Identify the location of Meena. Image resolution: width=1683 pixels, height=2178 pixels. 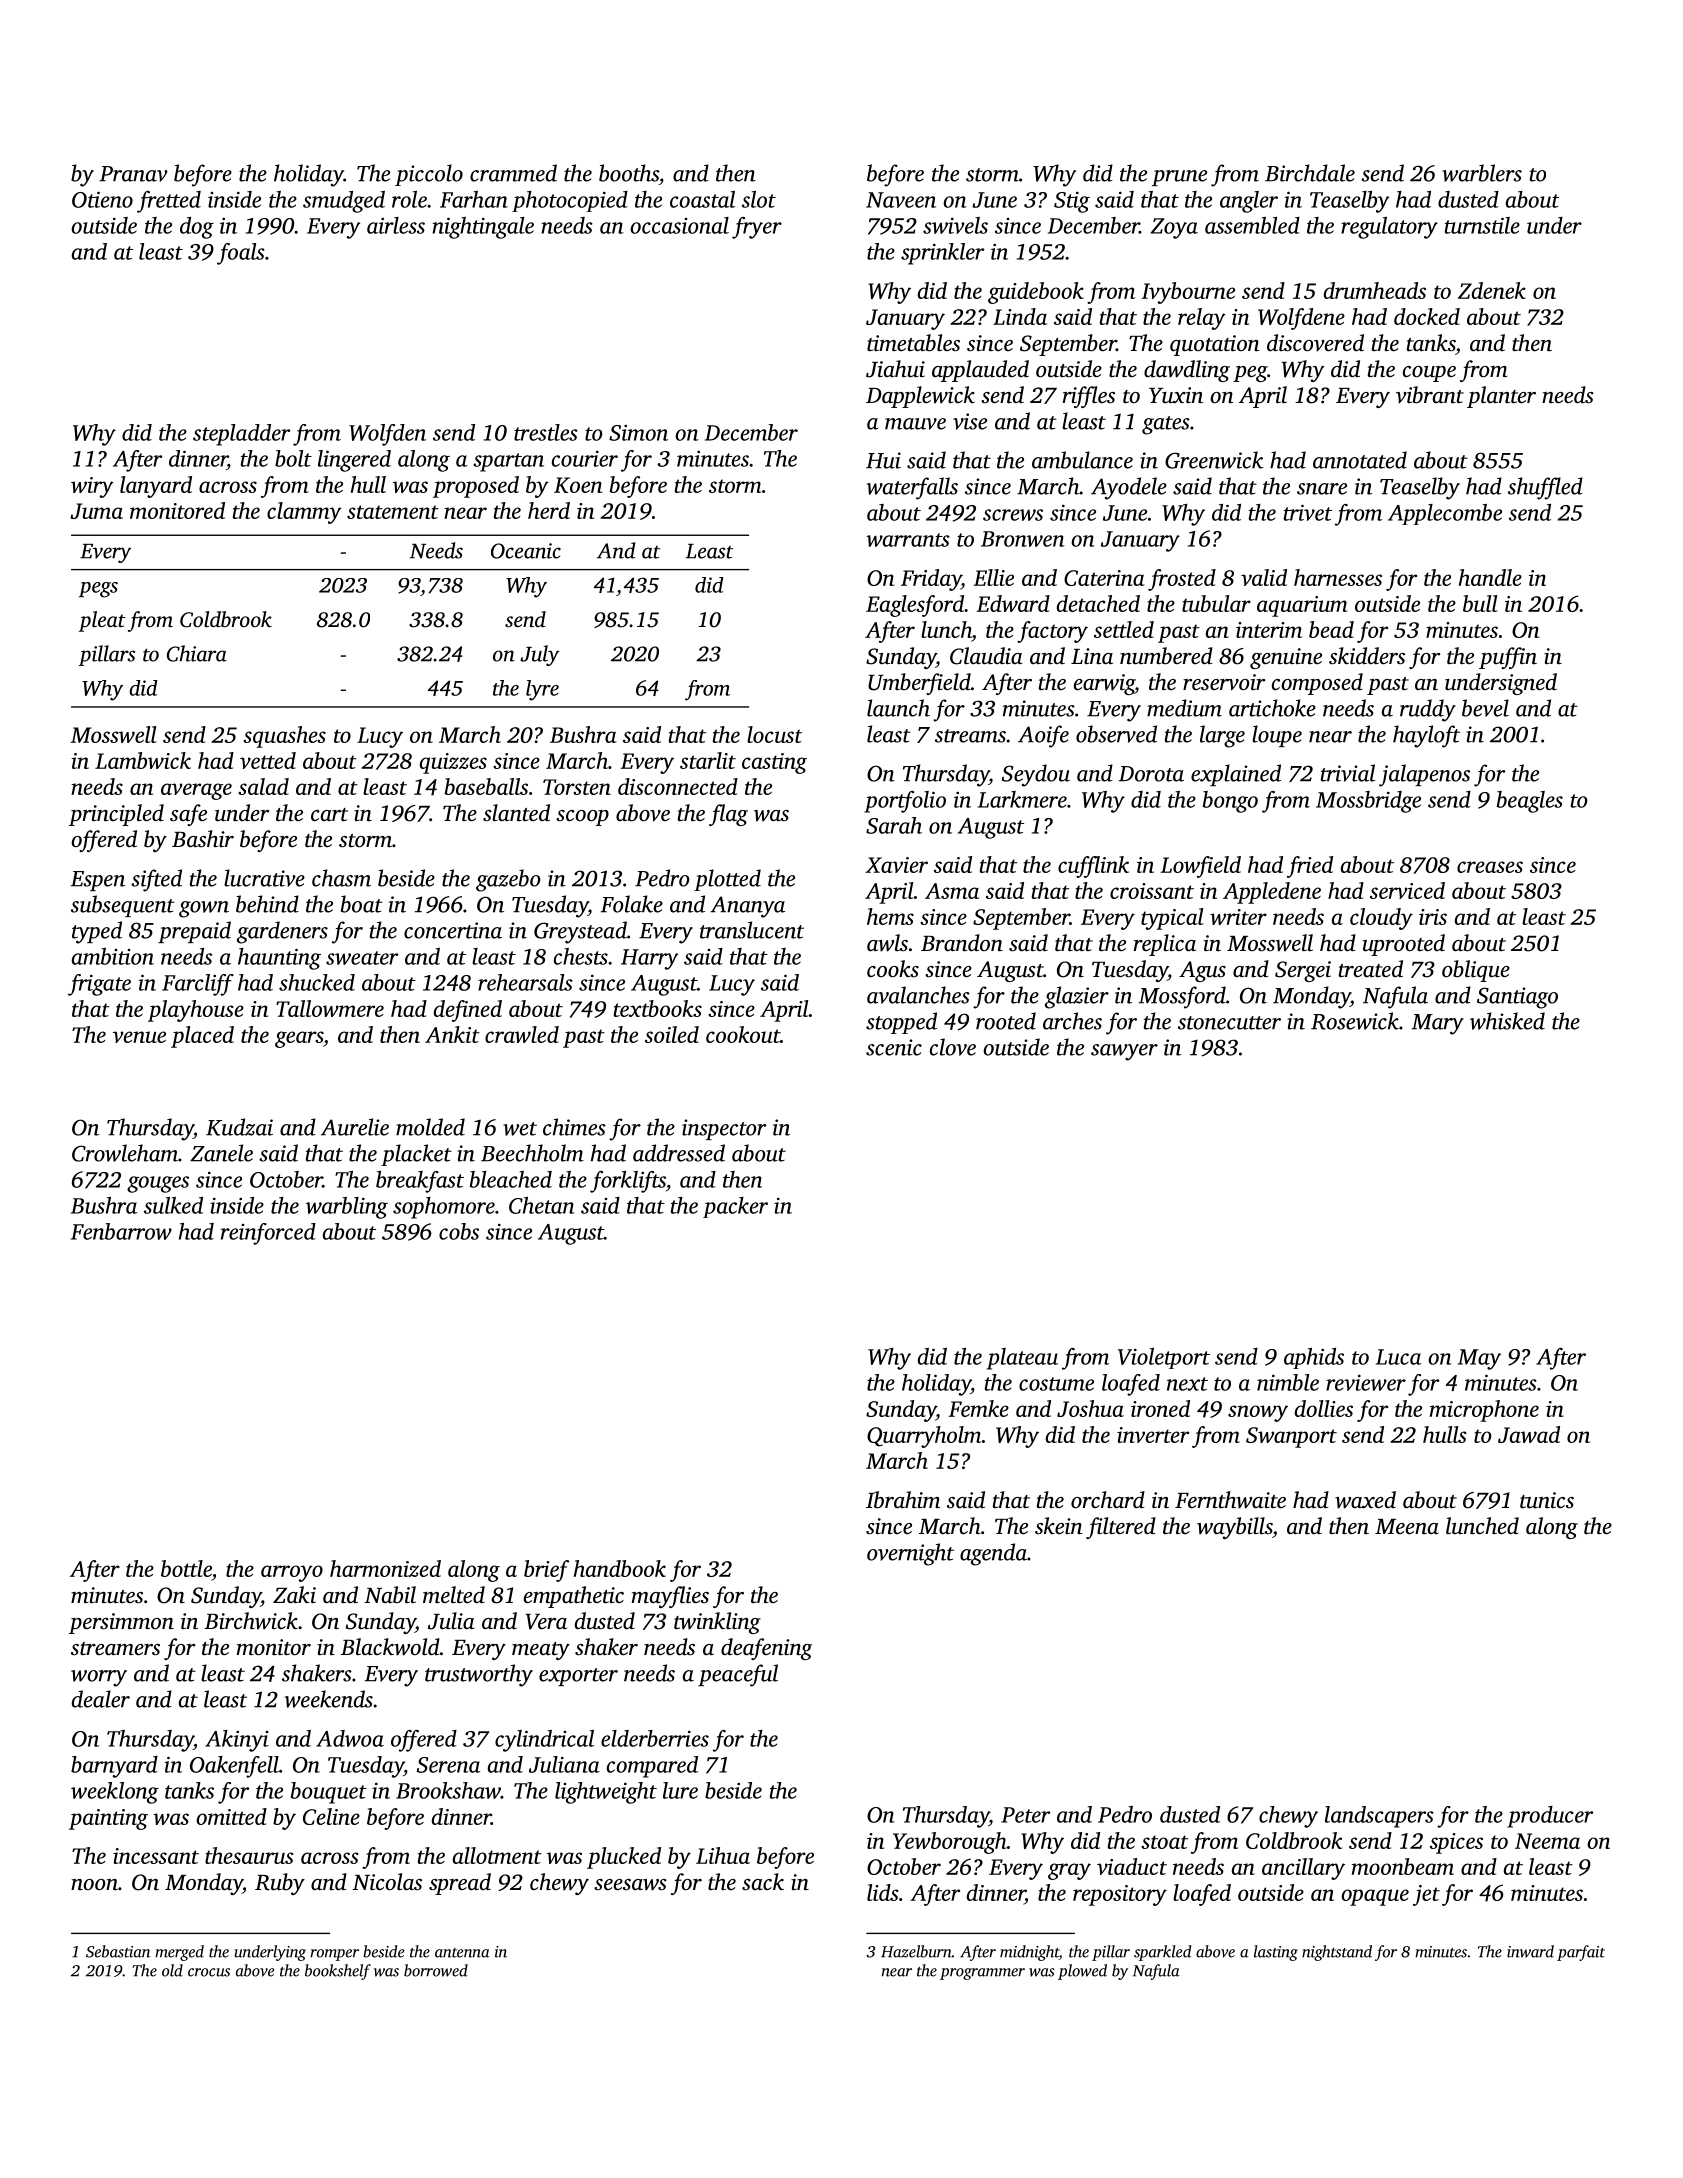
(1407, 1527).
